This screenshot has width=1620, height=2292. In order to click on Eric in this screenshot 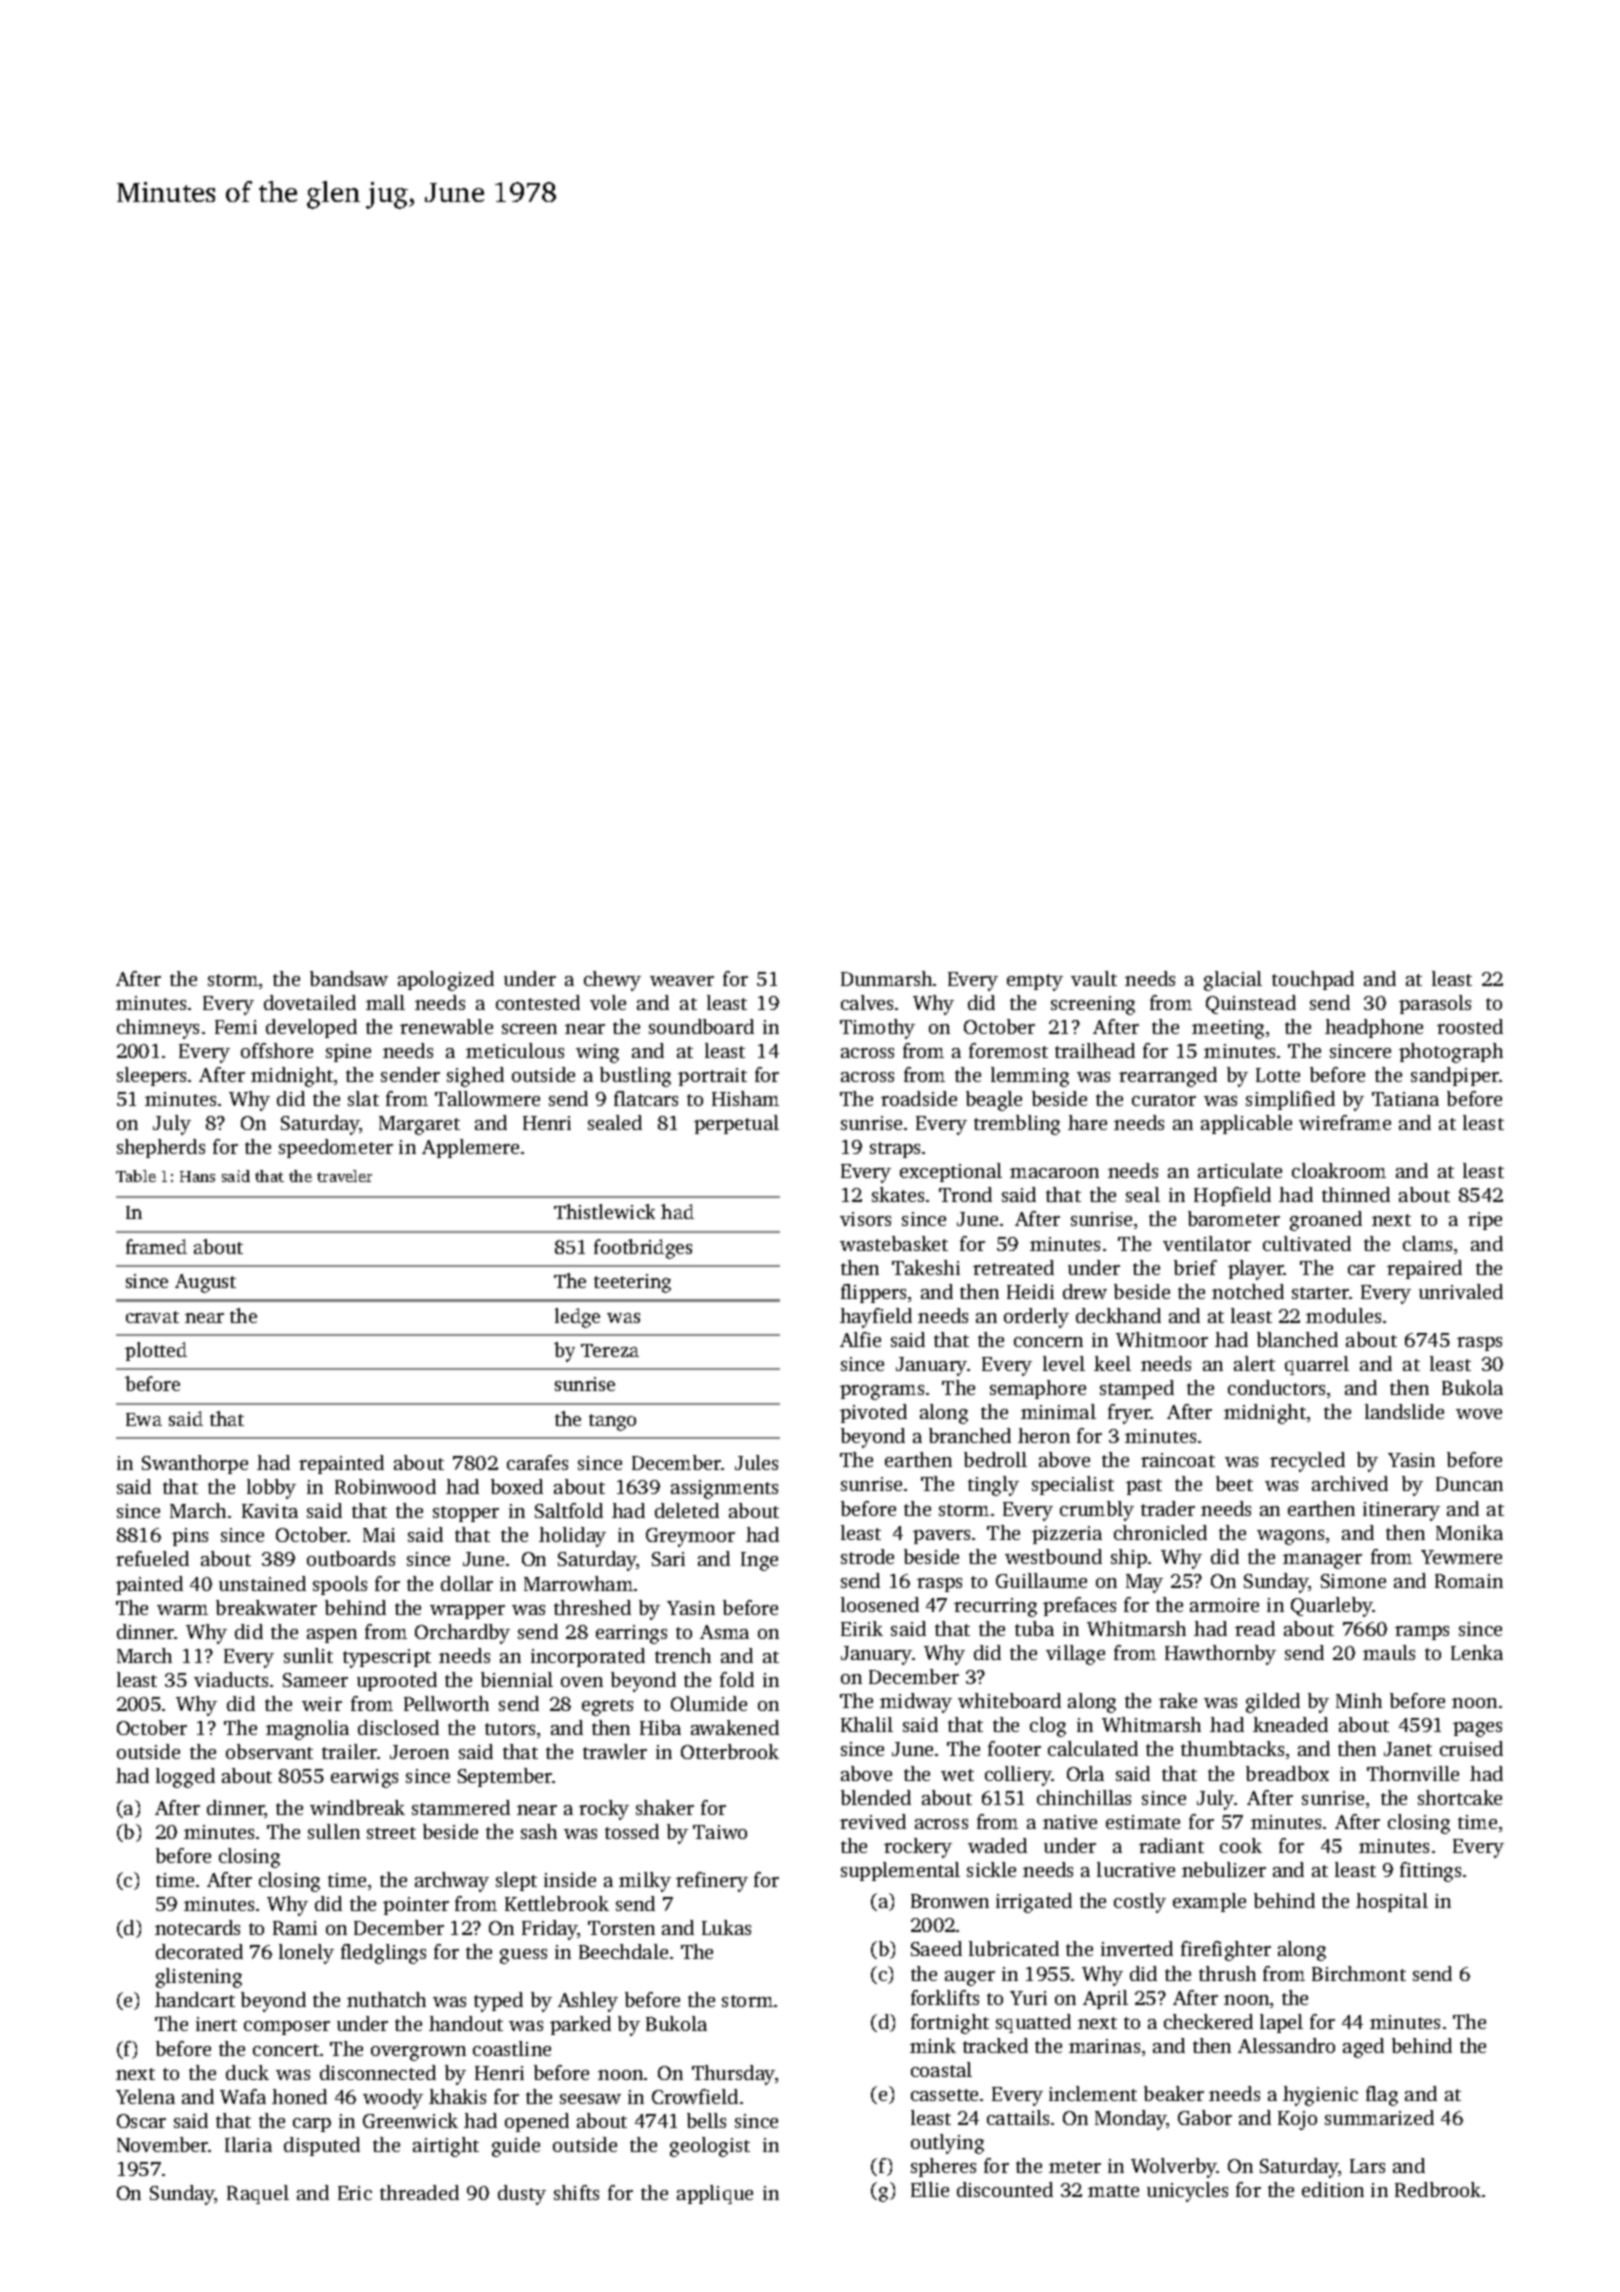, I will do `click(355, 2193)`.
